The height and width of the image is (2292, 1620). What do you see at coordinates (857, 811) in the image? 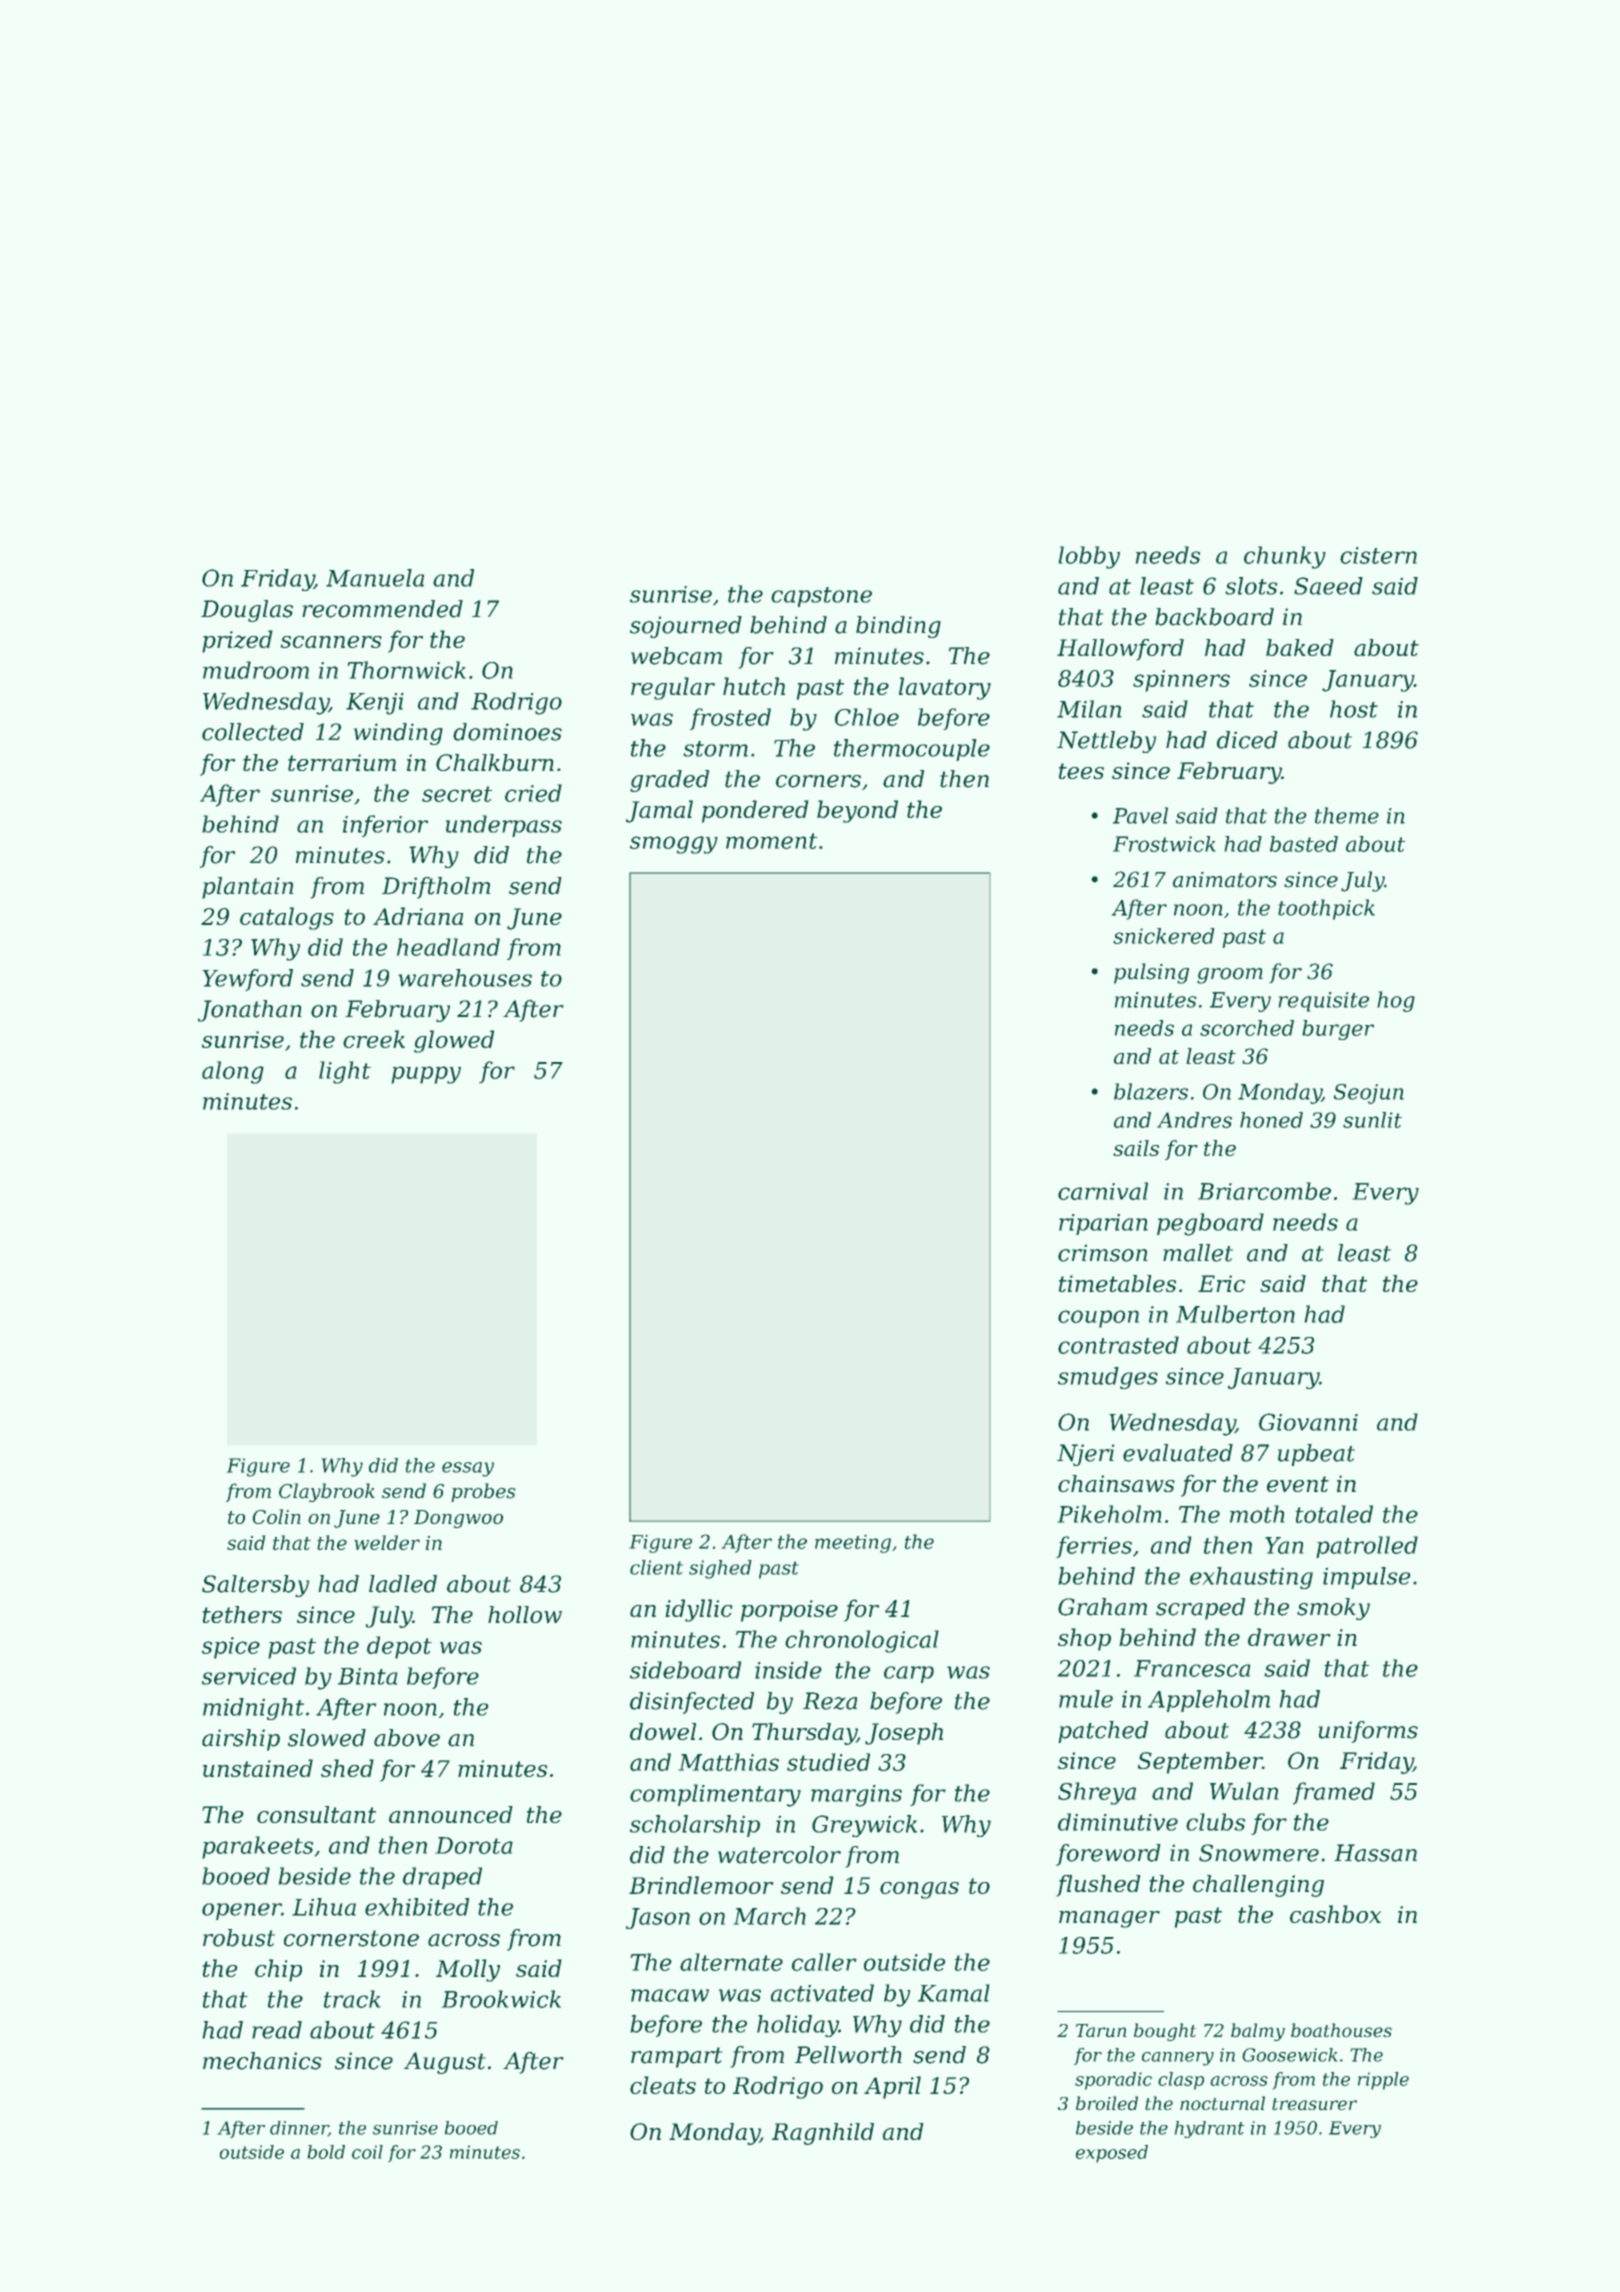
I see `beyond` at bounding box center [857, 811].
